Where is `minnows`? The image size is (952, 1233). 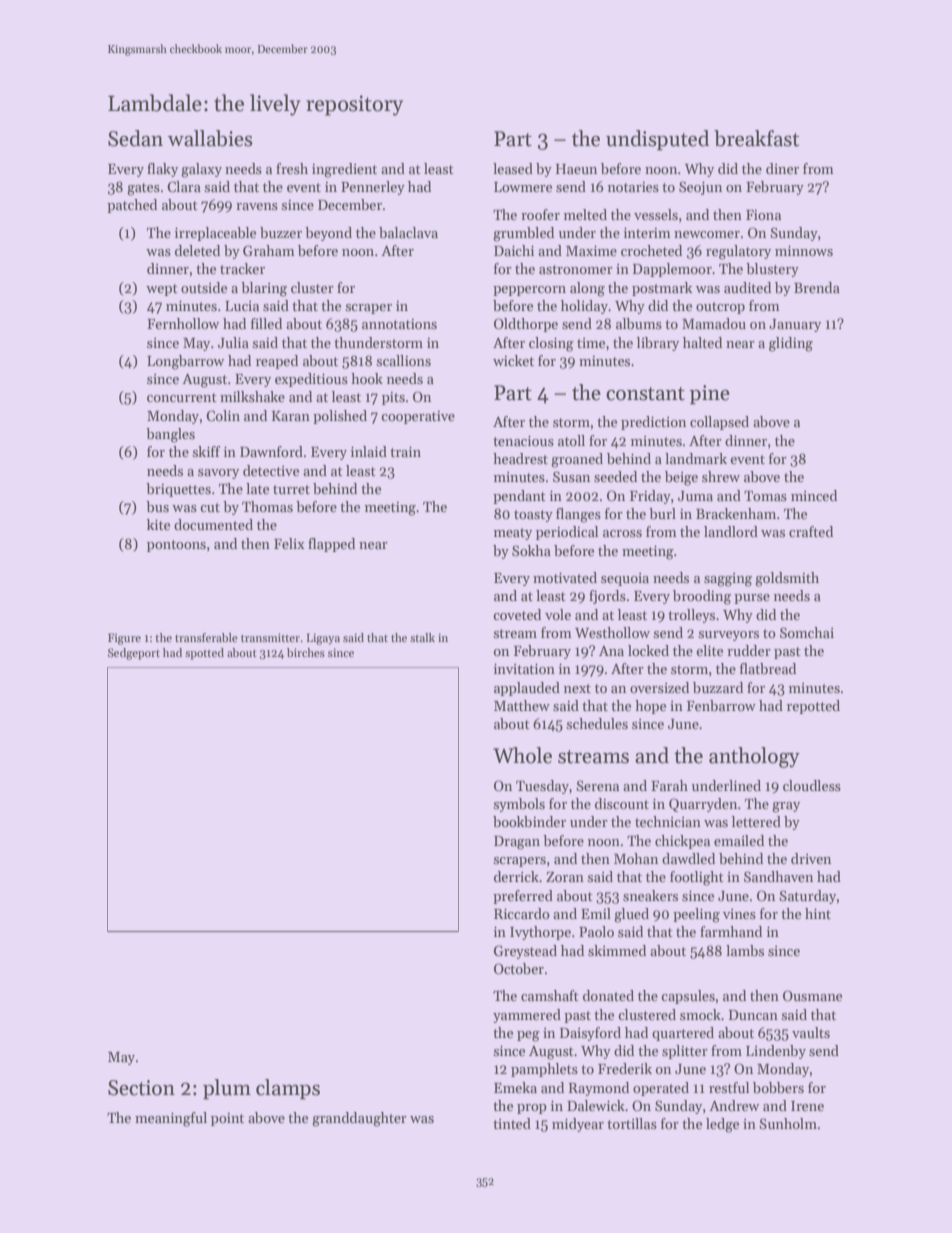
minnows is located at coordinates (804, 250).
